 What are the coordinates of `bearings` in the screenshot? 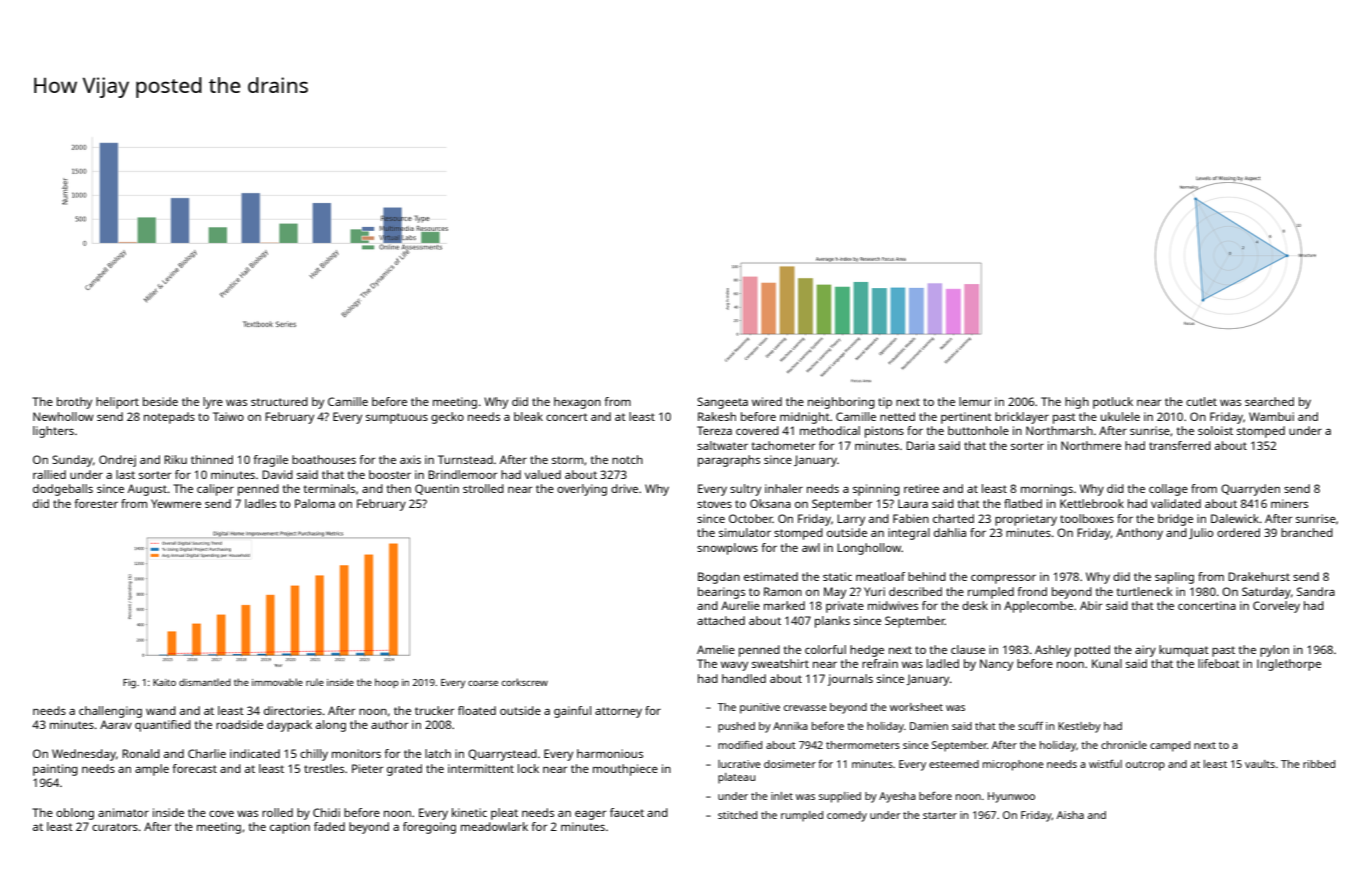 It's located at (721, 593).
